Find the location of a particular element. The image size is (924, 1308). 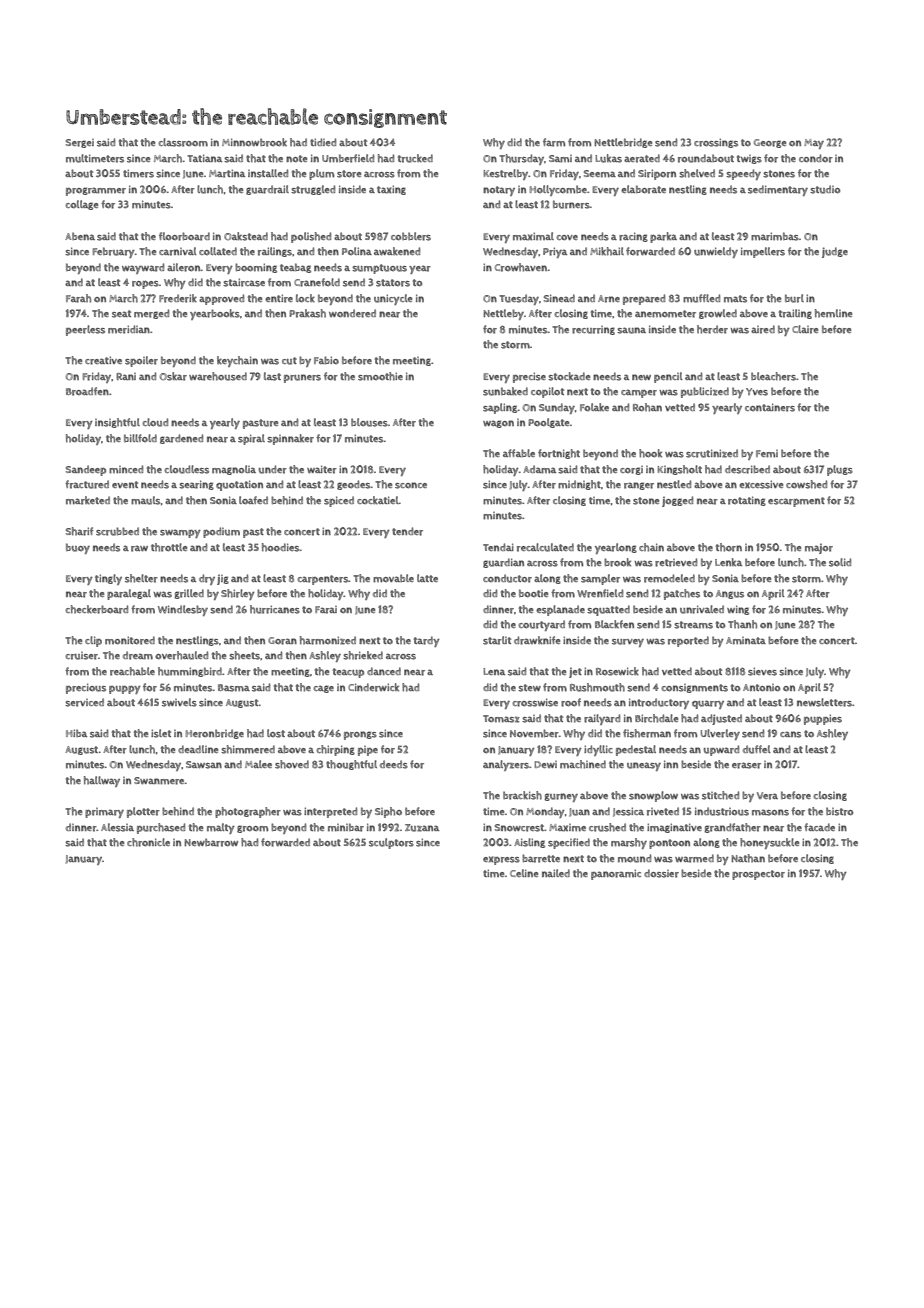

camper is located at coordinates (639, 393).
